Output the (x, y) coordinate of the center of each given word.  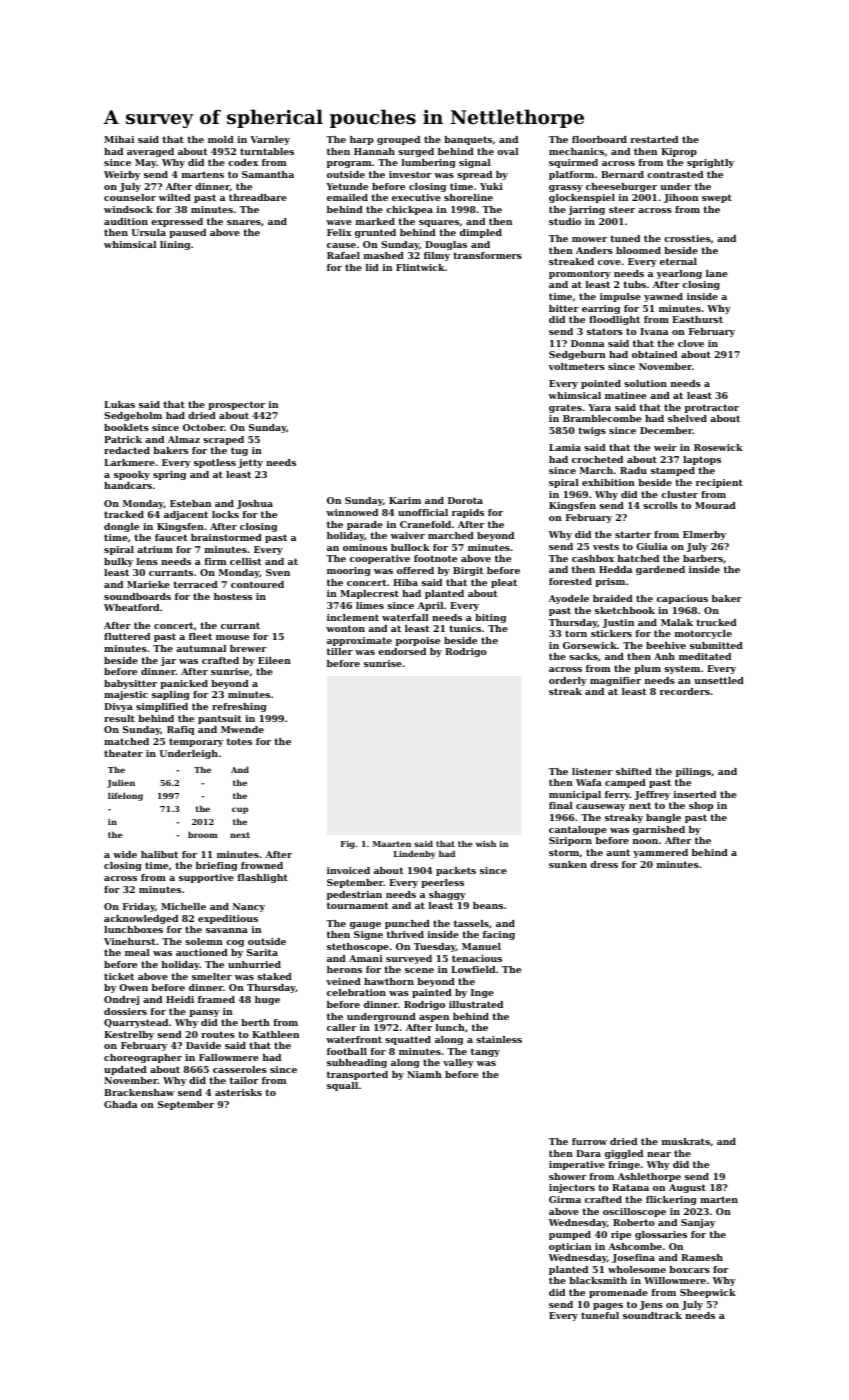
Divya (118, 707)
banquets (468, 140)
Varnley (270, 140)
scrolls (660, 505)
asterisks (238, 1092)
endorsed (402, 651)
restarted (654, 139)
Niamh (424, 1074)
